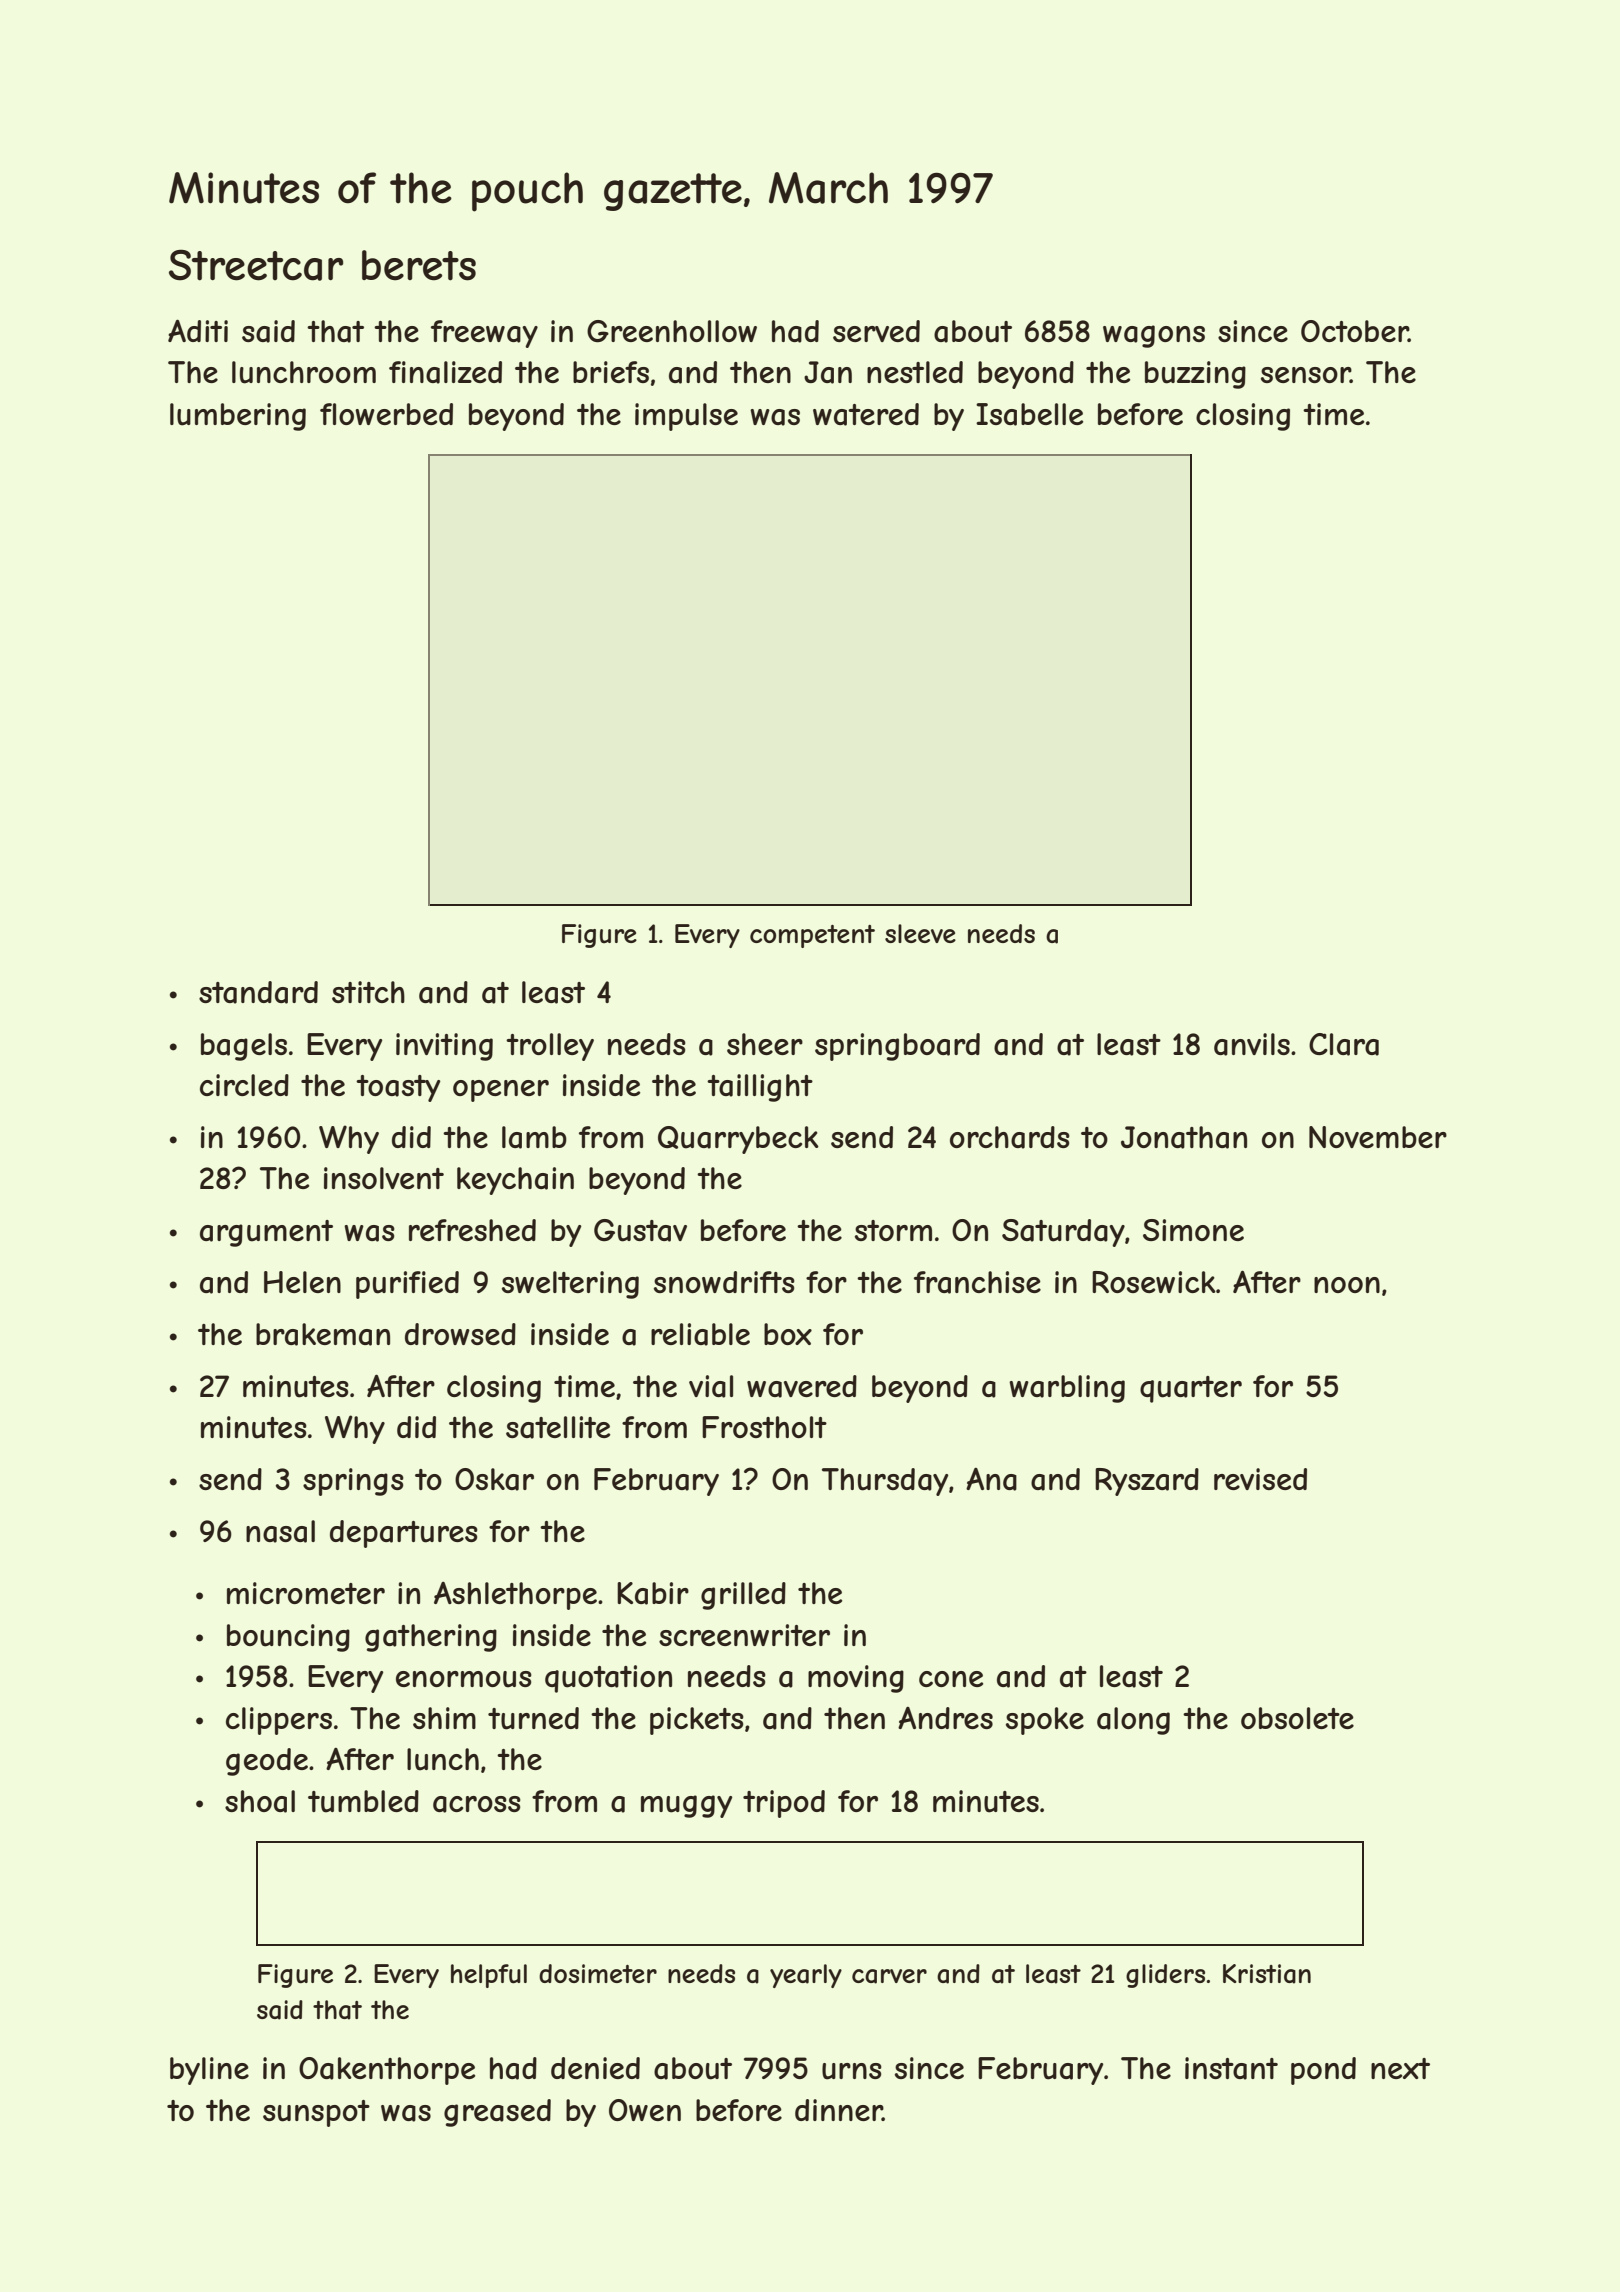 The image size is (1620, 2292). What do you see at coordinates (672, 331) in the screenshot?
I see `Greenhollow` at bounding box center [672, 331].
